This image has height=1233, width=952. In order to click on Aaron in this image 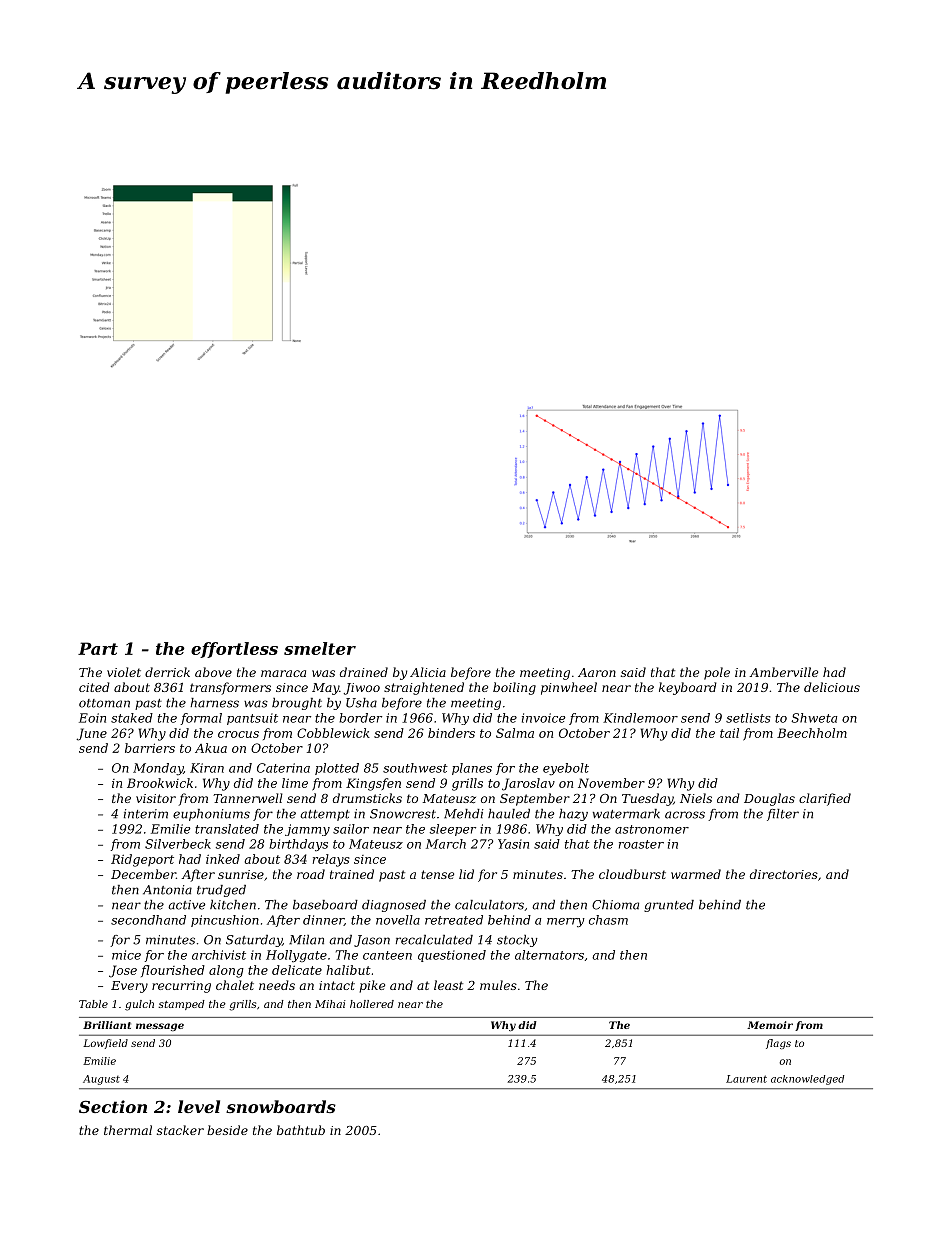, I will do `click(597, 672)`.
